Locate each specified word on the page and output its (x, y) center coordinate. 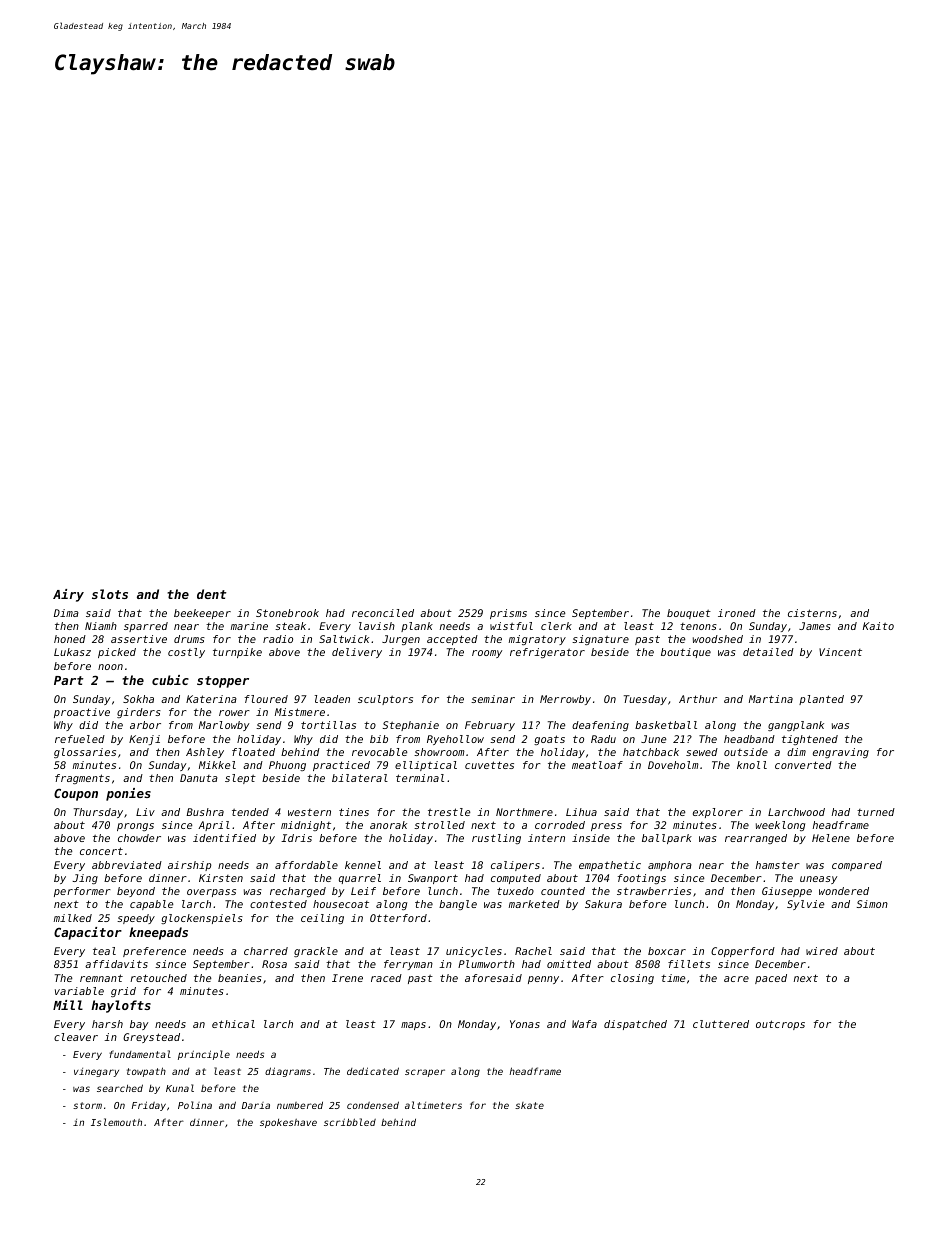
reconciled (383, 613)
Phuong (287, 766)
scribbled (350, 1122)
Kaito (878, 626)
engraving (841, 753)
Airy (68, 595)
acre (736, 979)
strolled (439, 825)
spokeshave (288, 1123)
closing (632, 979)
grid (123, 992)
